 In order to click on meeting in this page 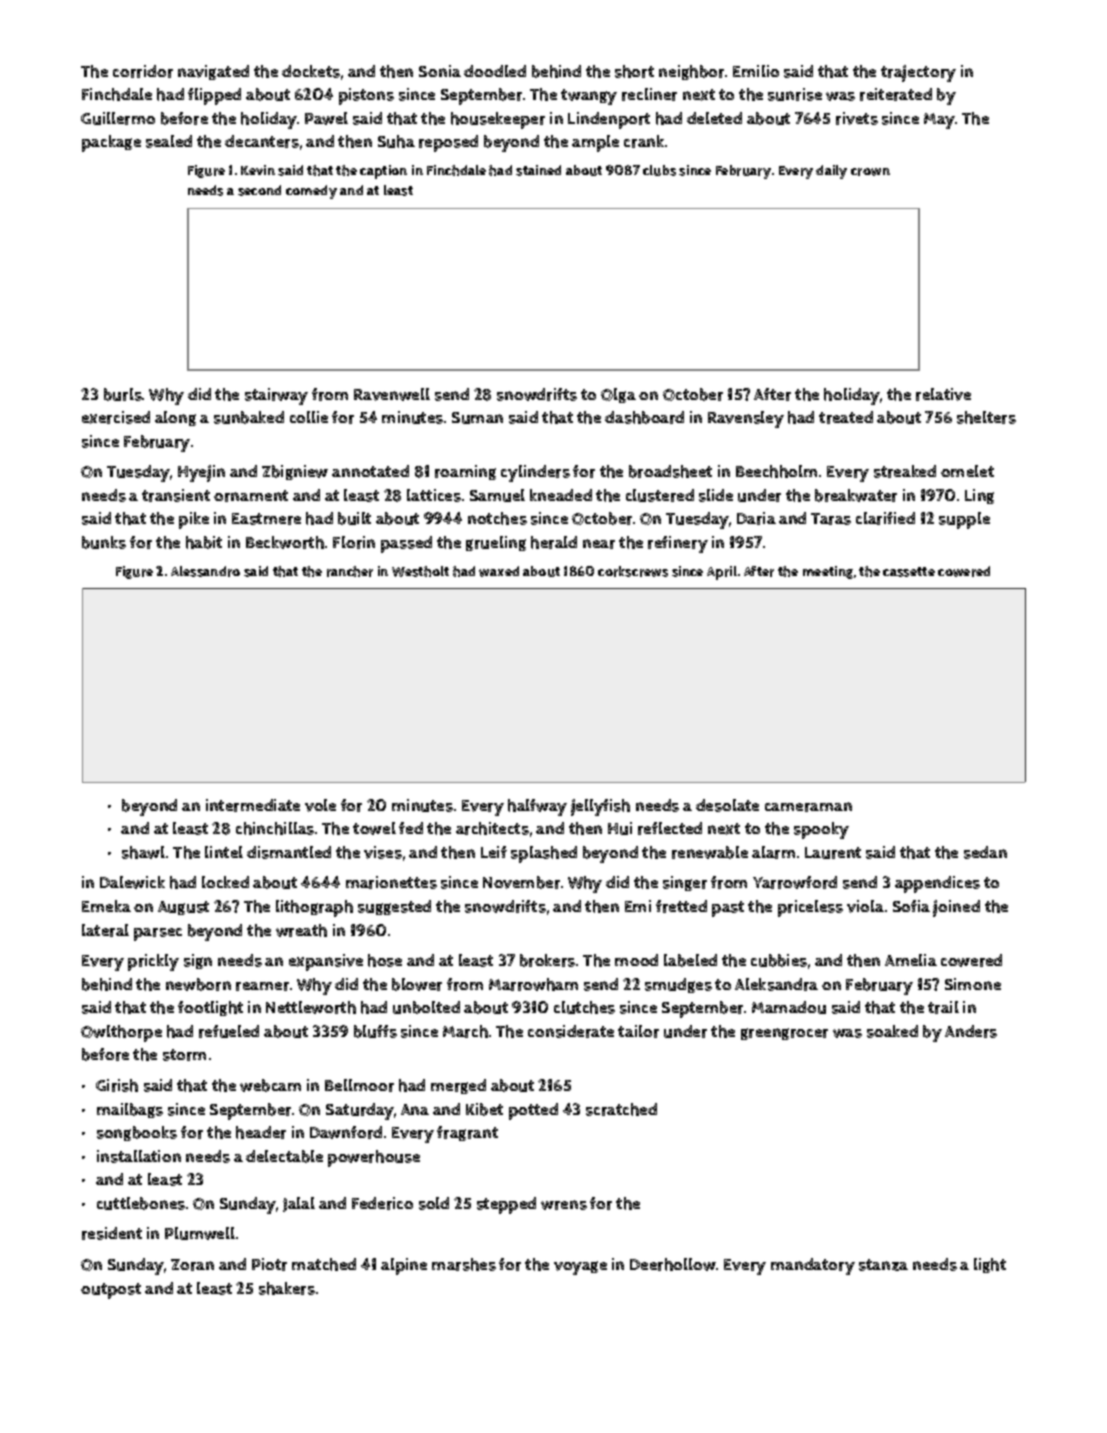, I will do `click(828, 572)`.
